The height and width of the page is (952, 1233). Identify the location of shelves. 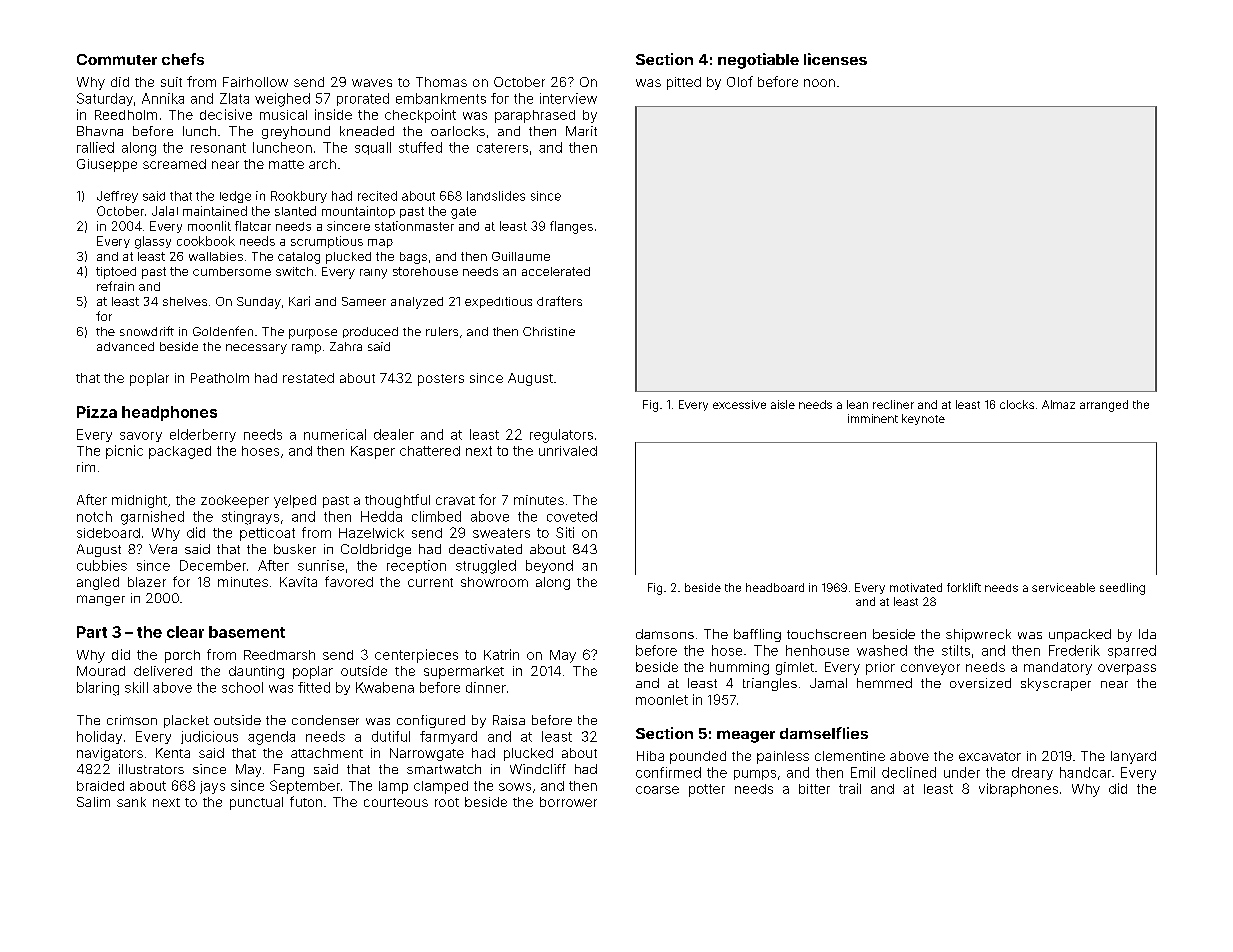
(185, 301).
